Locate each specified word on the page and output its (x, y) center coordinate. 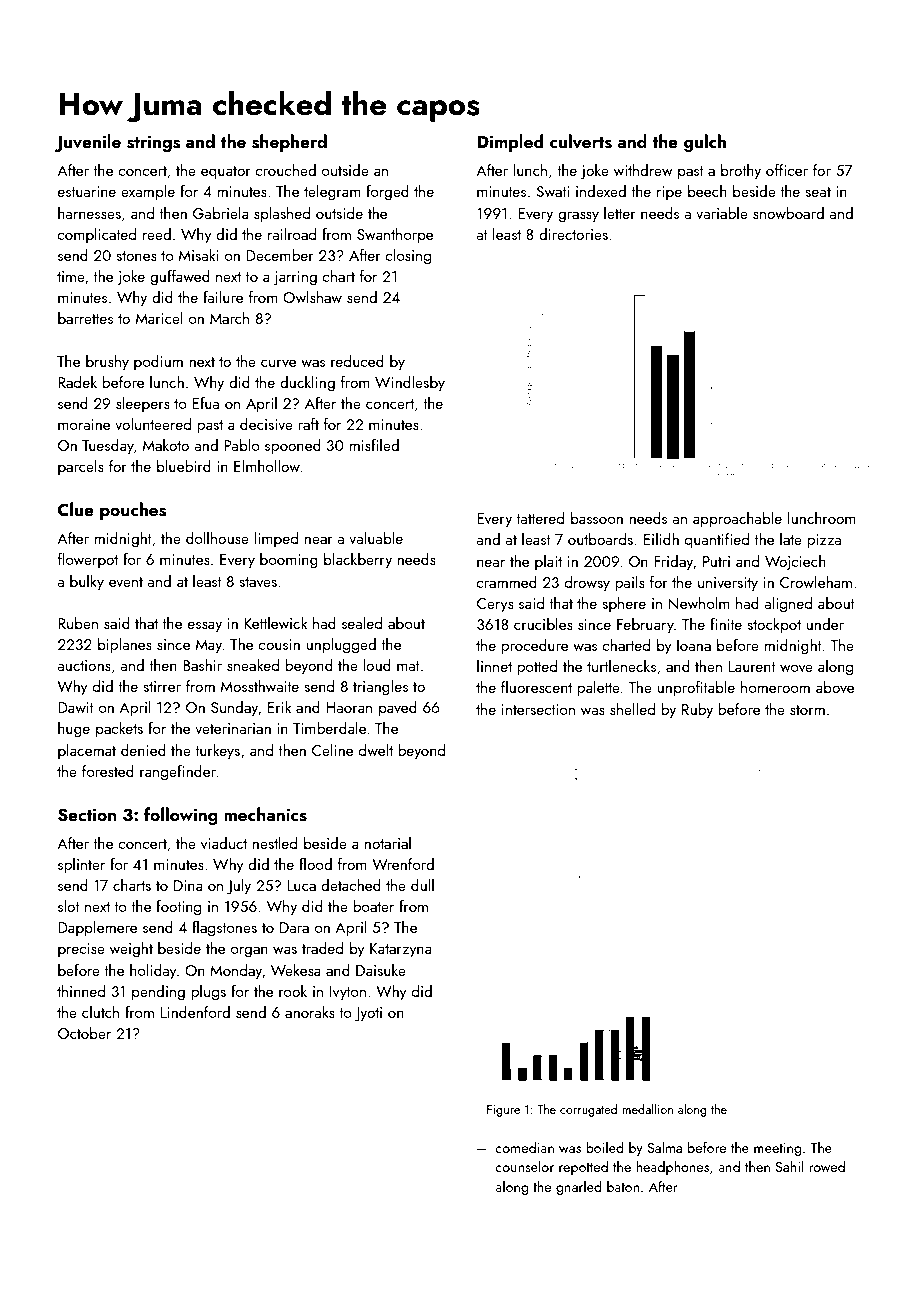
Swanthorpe (395, 235)
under (825, 624)
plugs (208, 993)
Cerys (495, 605)
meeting (777, 1149)
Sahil (789, 1166)
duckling (307, 384)
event (126, 582)
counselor (524, 1166)
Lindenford (195, 1012)
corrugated (588, 1110)
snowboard (788, 213)
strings (153, 143)
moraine (84, 424)
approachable (737, 519)
